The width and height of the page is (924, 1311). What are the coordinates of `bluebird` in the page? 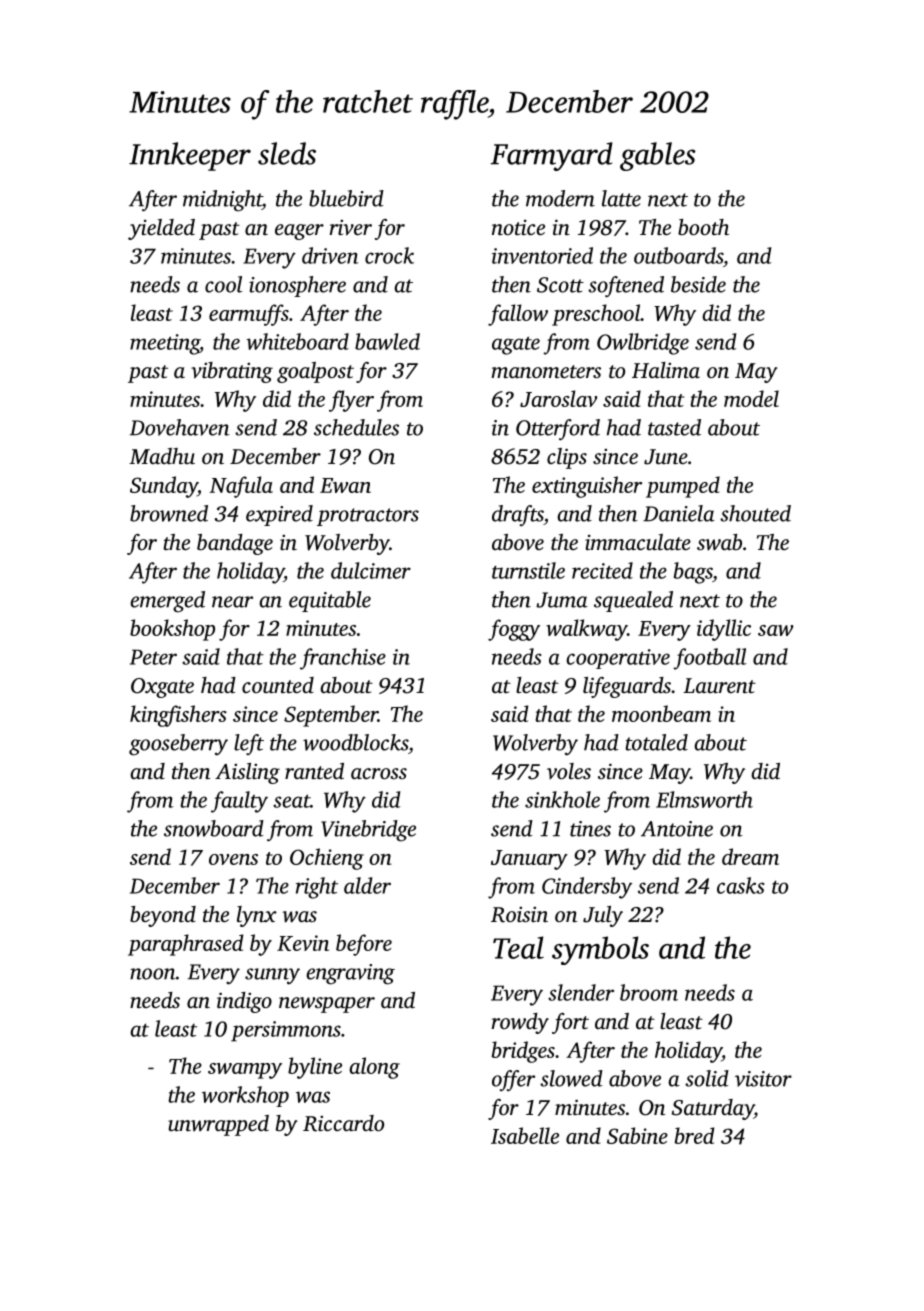 It's located at (346, 198).
